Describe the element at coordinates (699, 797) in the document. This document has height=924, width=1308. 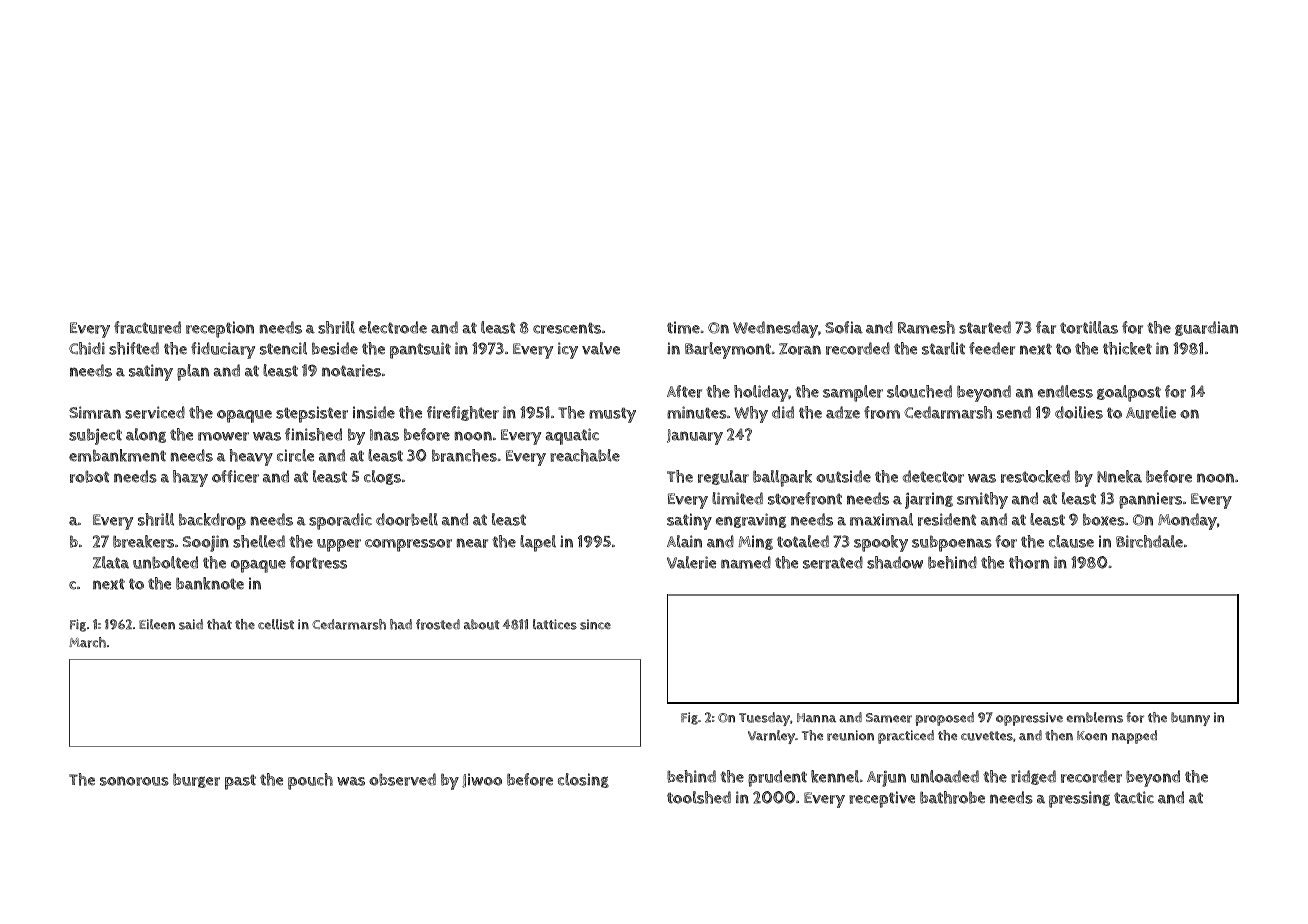
I see `toolshed` at that location.
